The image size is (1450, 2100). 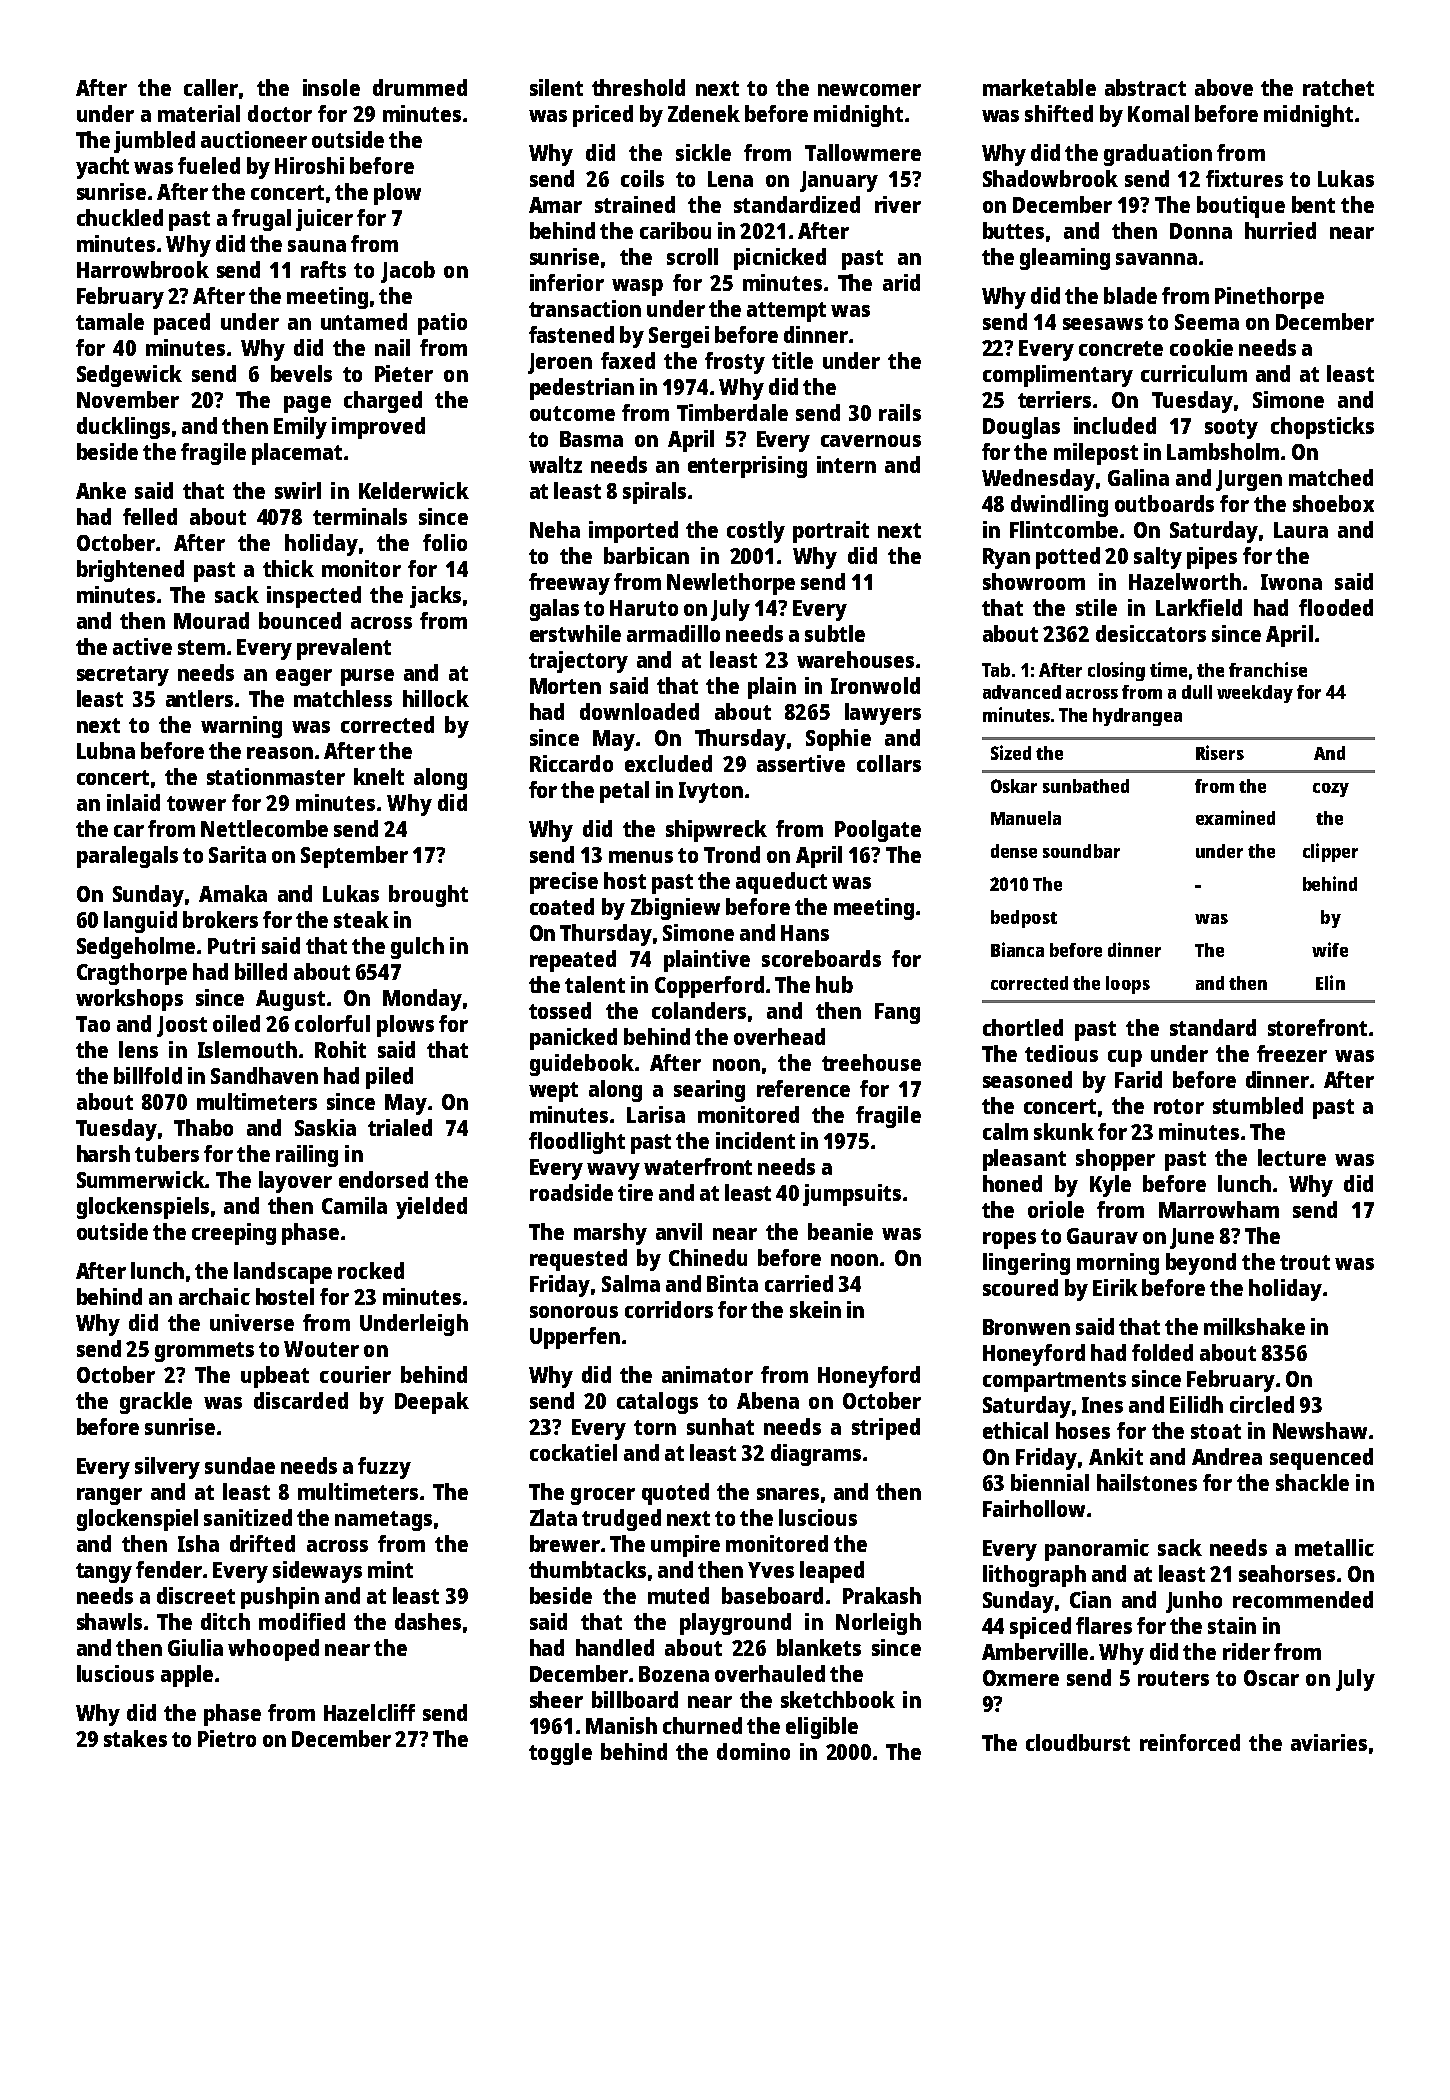 I want to click on jumbled, so click(x=154, y=142).
